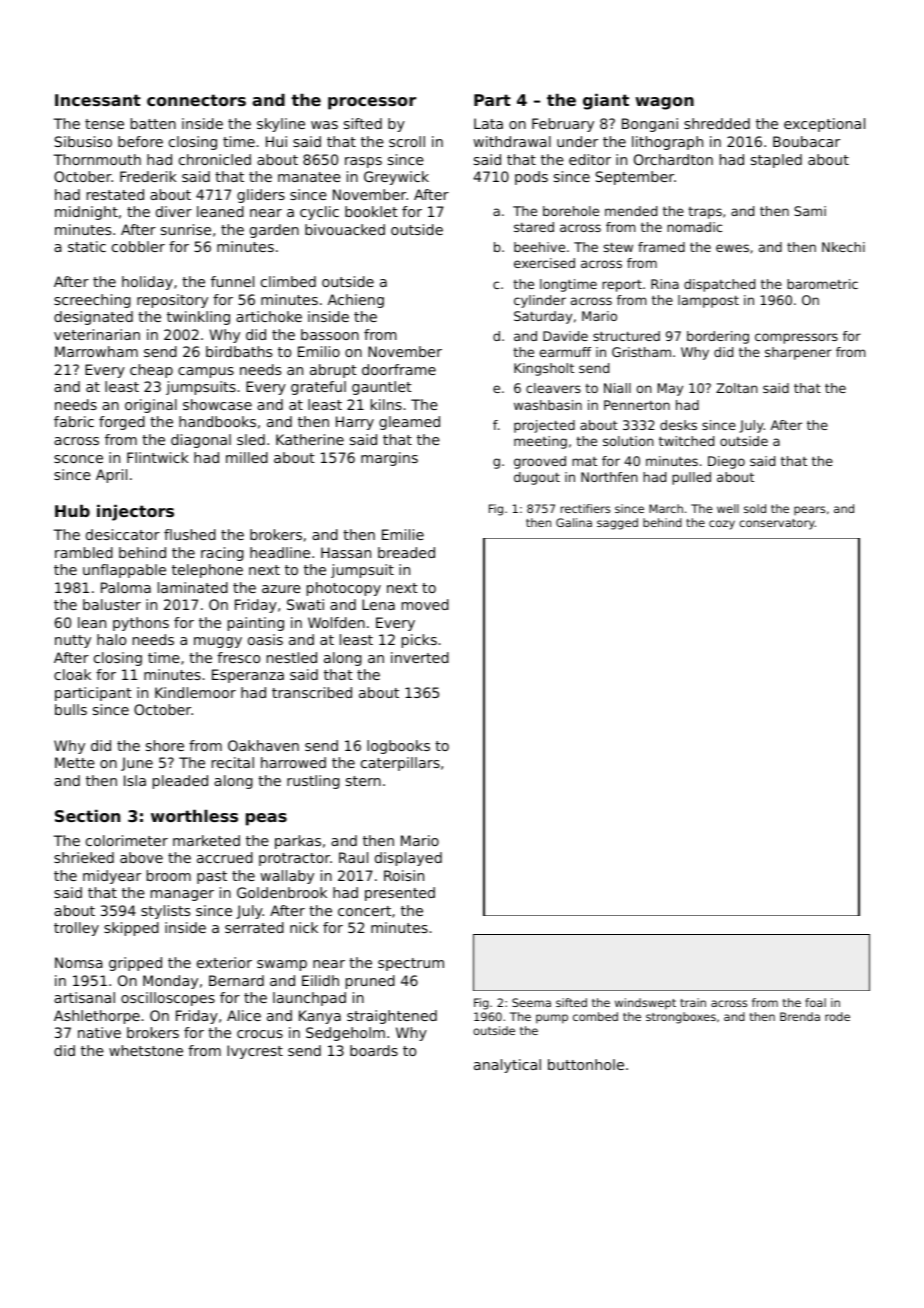 This screenshot has width=924, height=1308. I want to click on pump, so click(552, 1019).
